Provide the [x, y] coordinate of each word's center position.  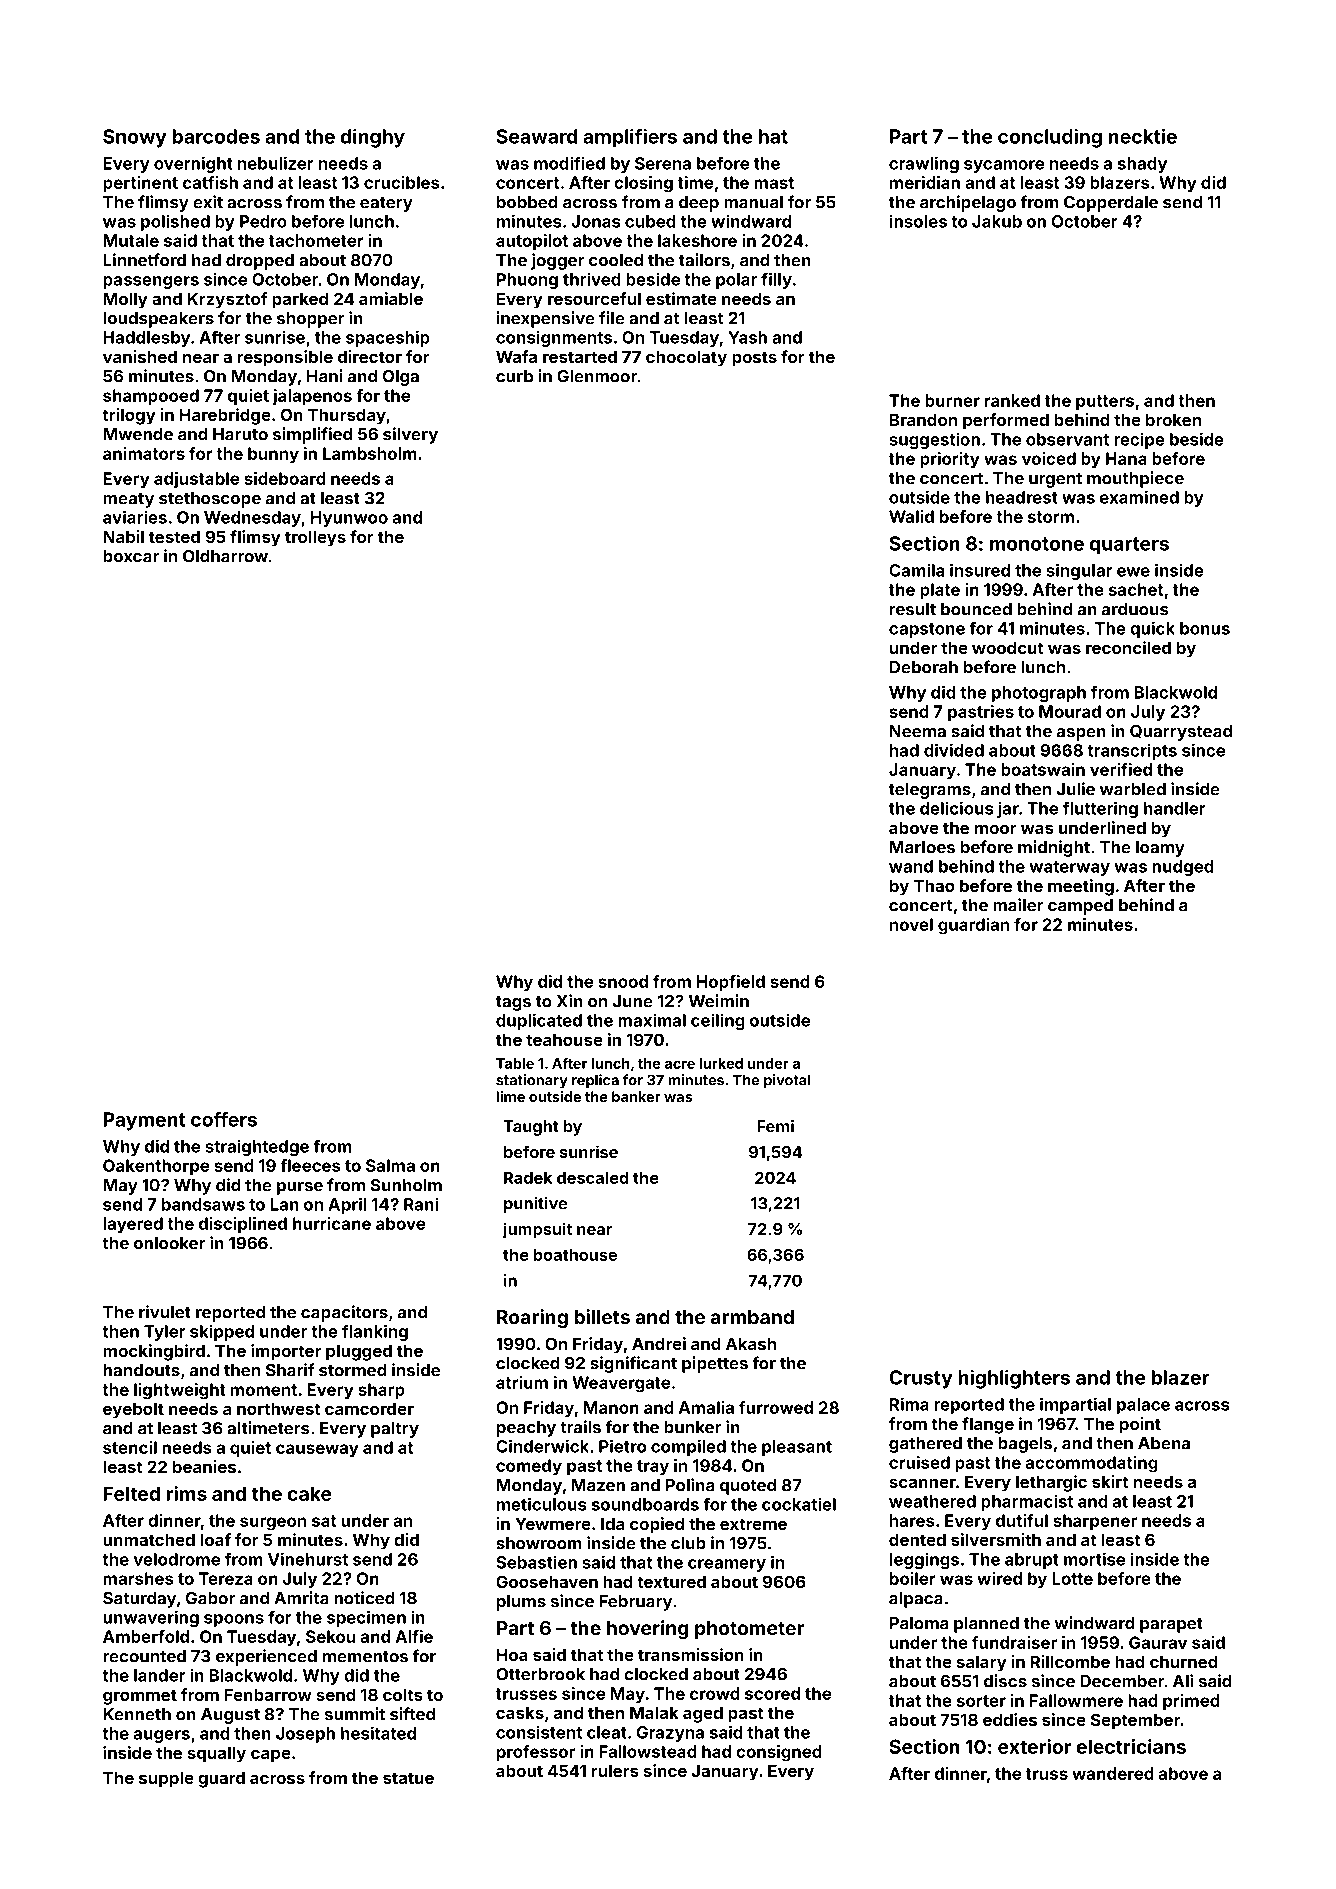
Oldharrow [225, 556]
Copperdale [1111, 204]
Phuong [527, 281]
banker [636, 1096]
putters [1105, 402]
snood [623, 981]
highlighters [1014, 1379]
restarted [580, 356]
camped [1080, 907]
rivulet [165, 1312]
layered [133, 1225]
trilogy [129, 416]
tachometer [316, 240]
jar [1008, 809]
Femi [775, 1126]
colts [403, 1694]
